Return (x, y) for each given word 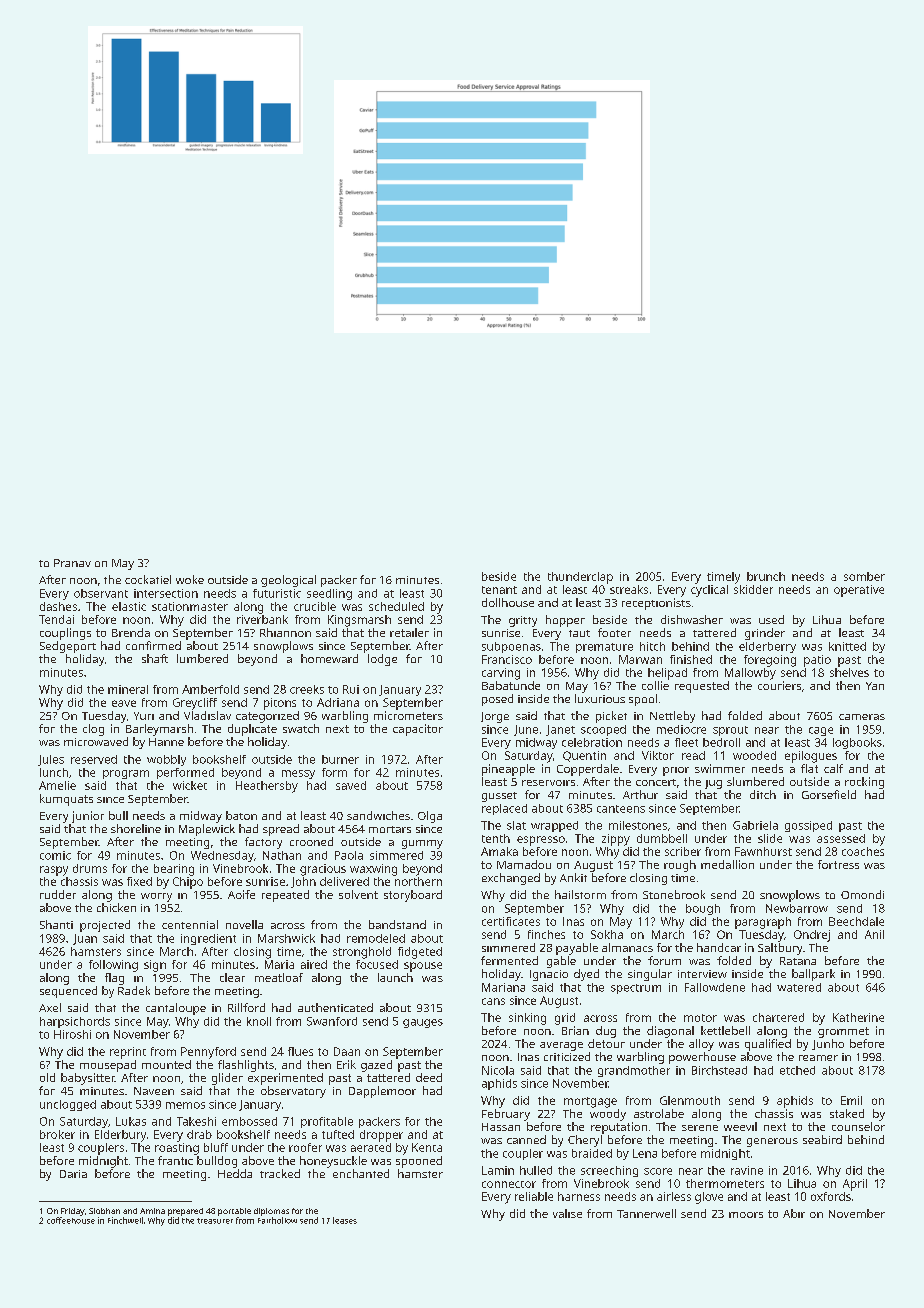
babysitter (88, 1079)
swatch (301, 728)
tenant (499, 590)
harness (579, 1196)
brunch (766, 576)
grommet (843, 1032)
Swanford (332, 1021)
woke (190, 579)
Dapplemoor (382, 1092)
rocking (864, 783)
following (113, 966)
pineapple (508, 770)
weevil (740, 1126)
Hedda (235, 1173)
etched (797, 1070)
